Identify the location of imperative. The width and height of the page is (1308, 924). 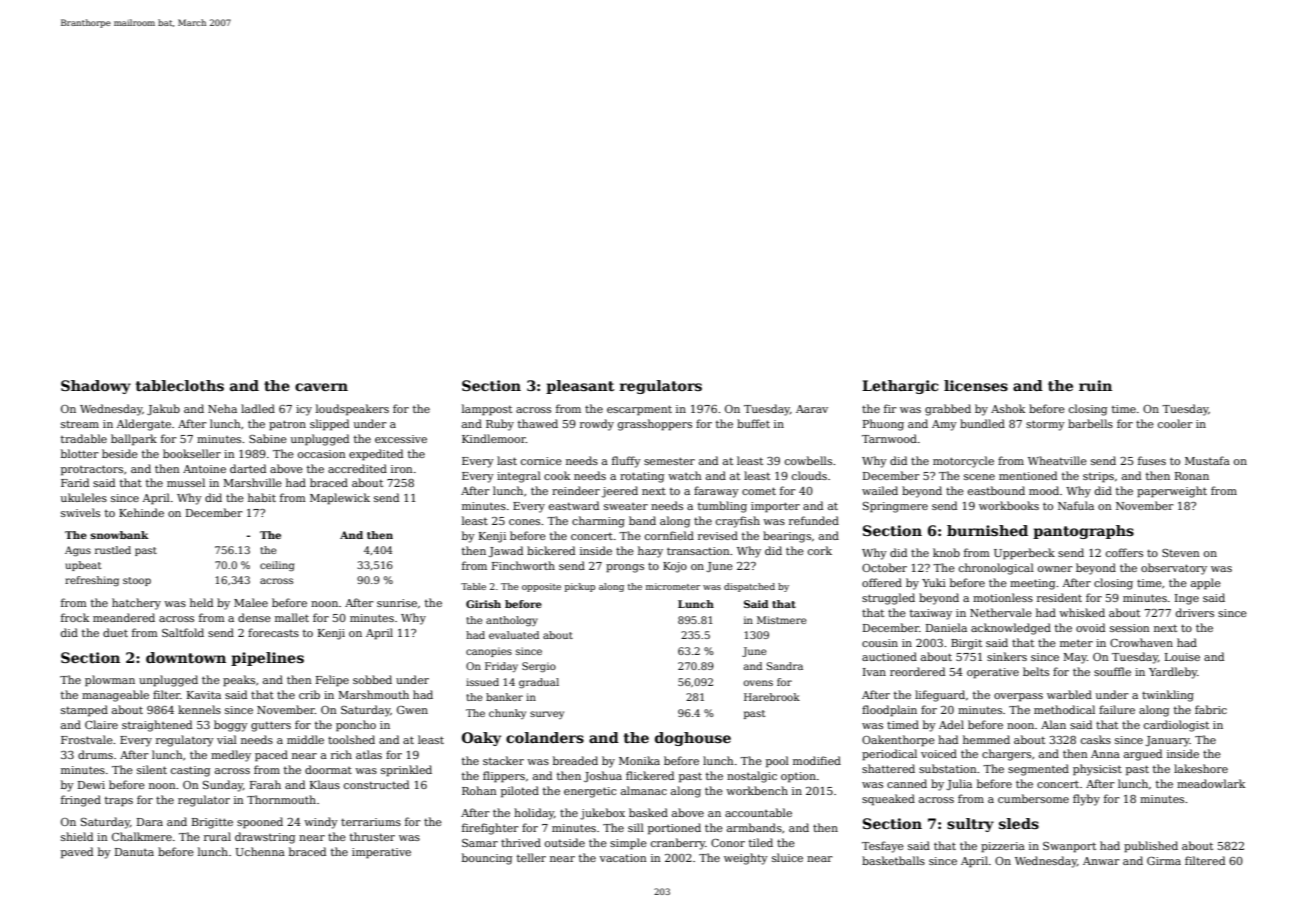
(381, 853).
